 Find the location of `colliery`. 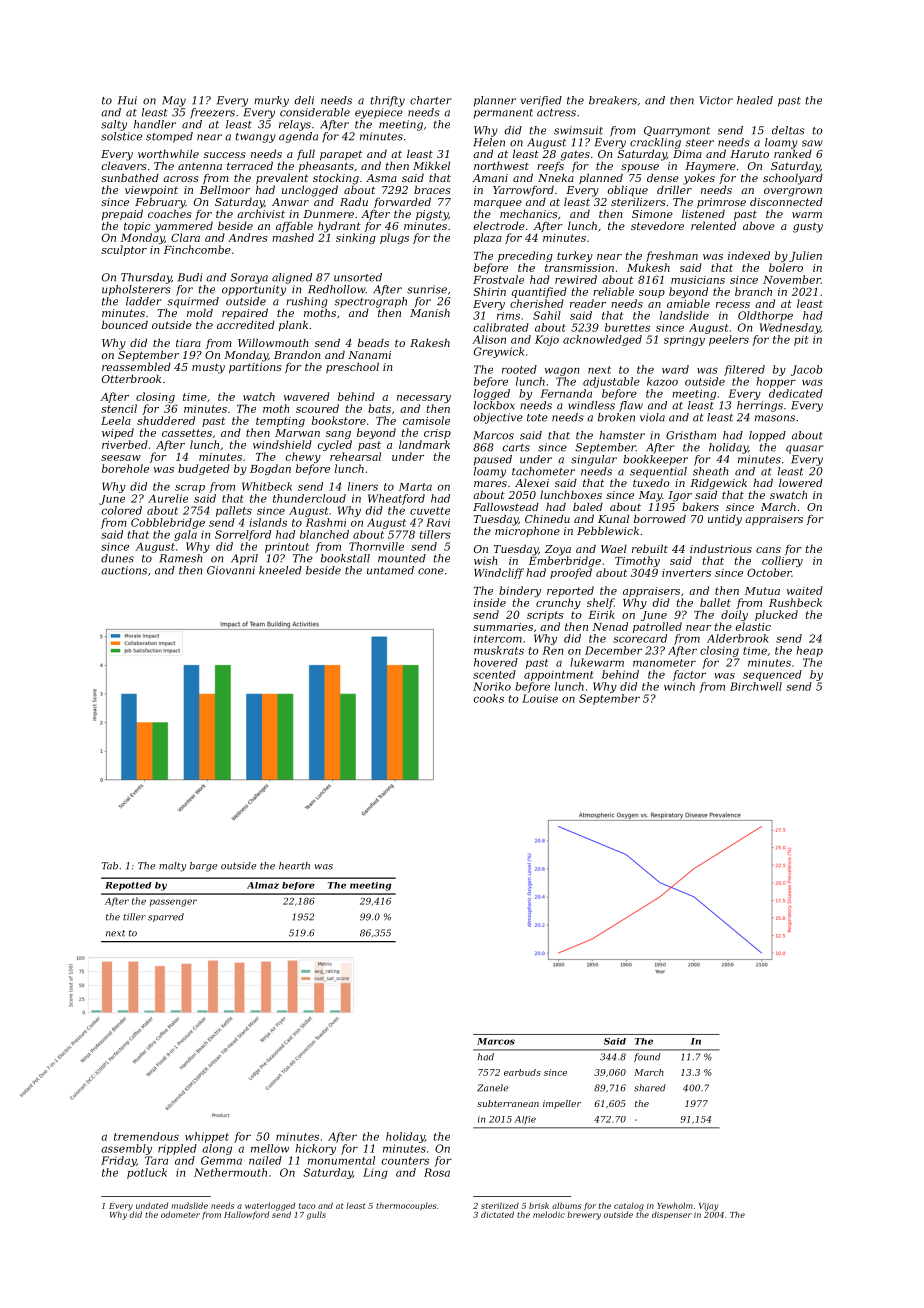

colliery is located at coordinates (782, 561).
